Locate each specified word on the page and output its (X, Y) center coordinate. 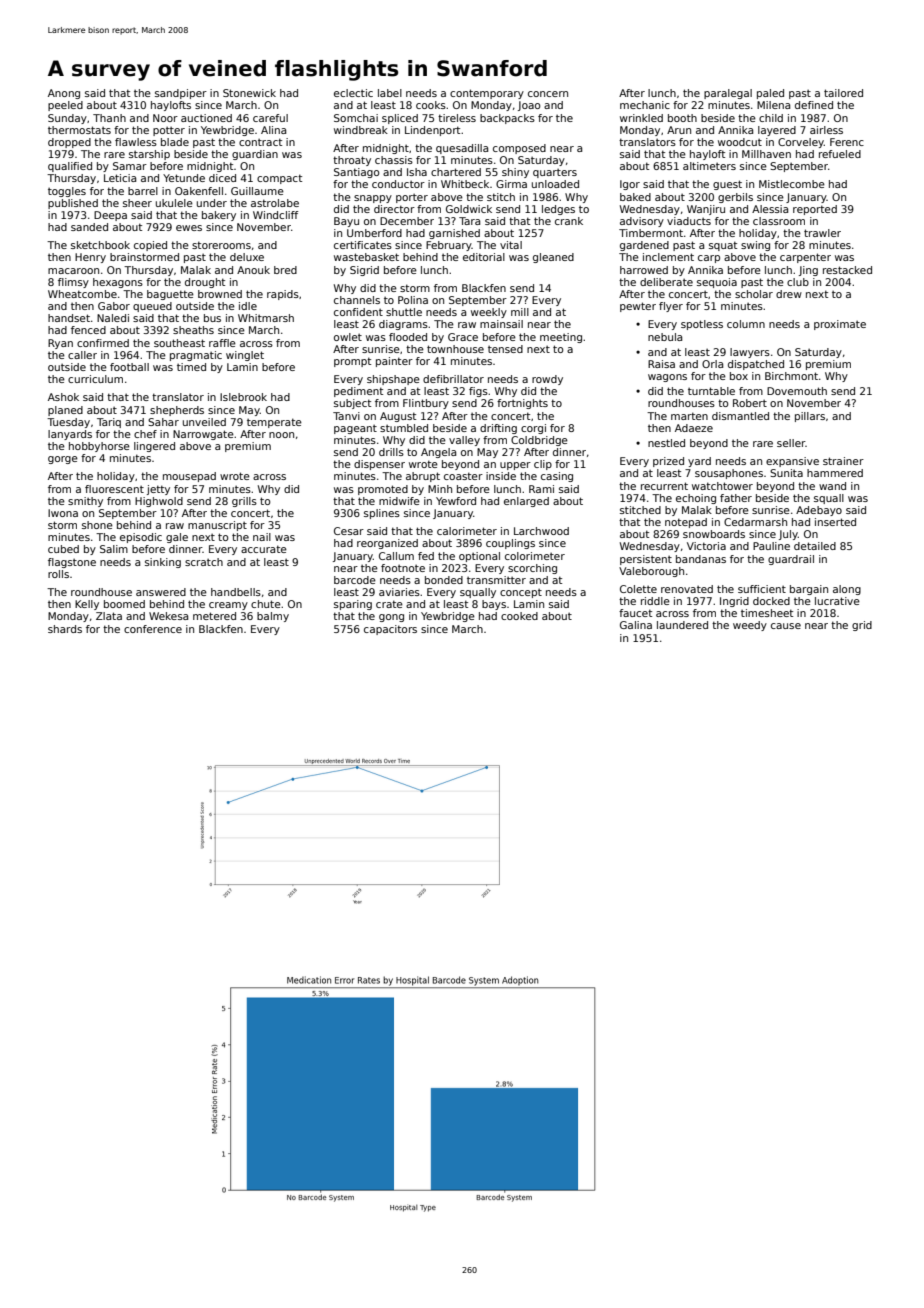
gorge (63, 460)
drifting (498, 429)
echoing (696, 499)
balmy (273, 617)
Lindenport (432, 131)
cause (786, 626)
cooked (519, 616)
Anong (64, 94)
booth (682, 118)
